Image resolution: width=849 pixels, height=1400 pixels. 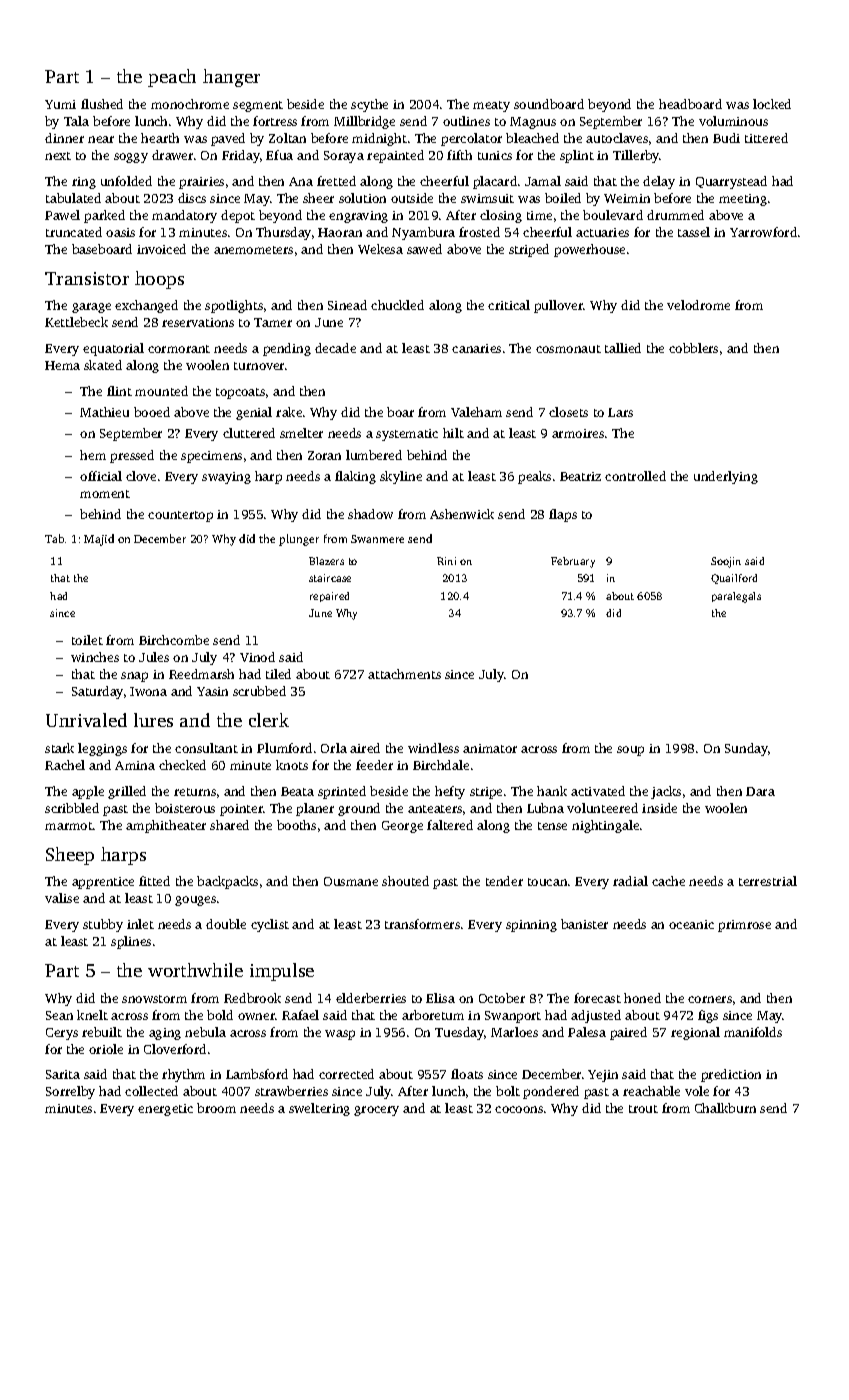 I want to click on tiled, so click(x=278, y=674).
